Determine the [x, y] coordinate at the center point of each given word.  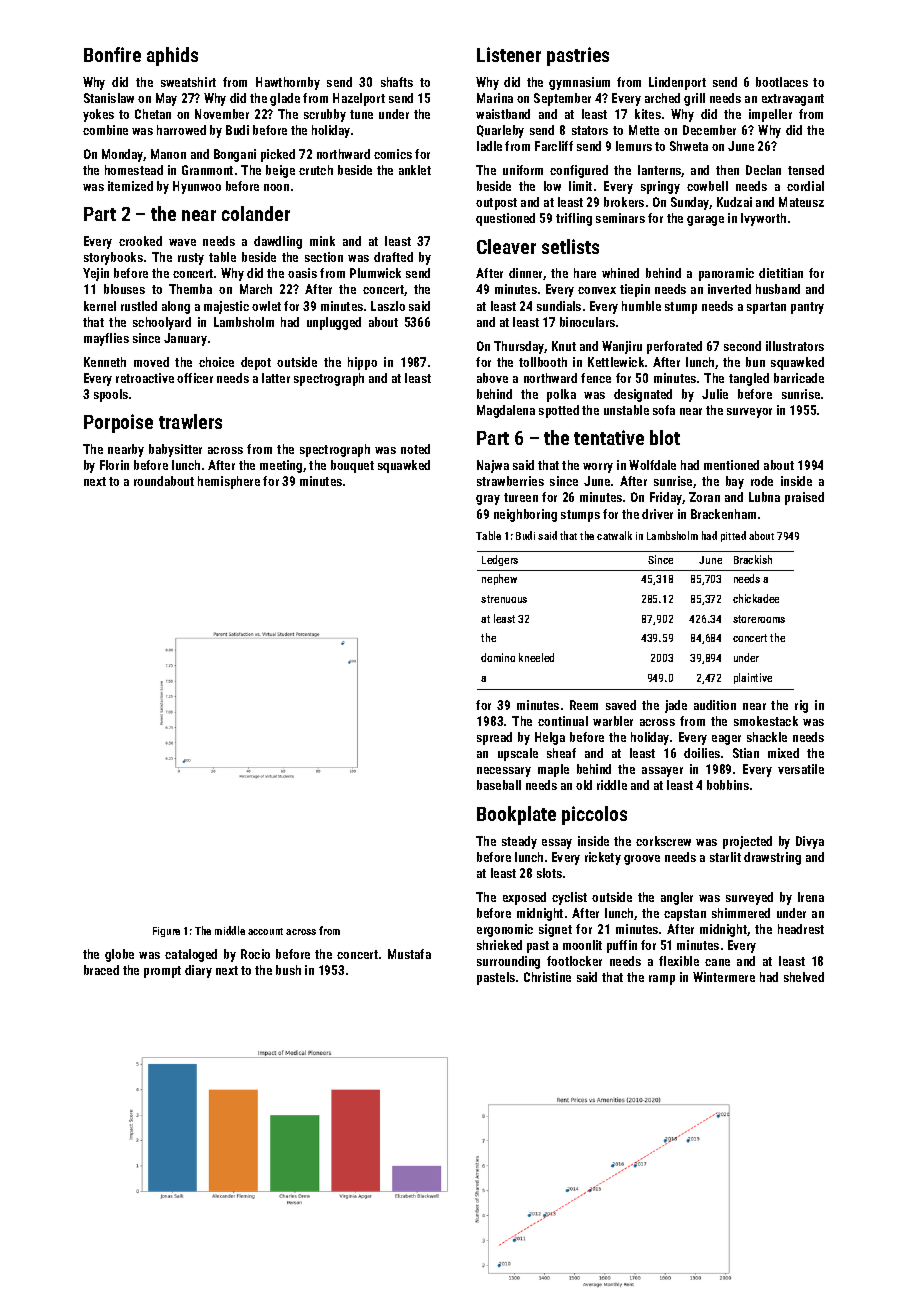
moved [151, 362]
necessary [504, 772]
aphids [172, 56]
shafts [397, 82]
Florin [114, 465]
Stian [746, 753]
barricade [799, 378]
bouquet [352, 466]
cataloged [191, 955]
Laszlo [388, 306]
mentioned [731, 465]
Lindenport [677, 83]
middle [230, 930]
